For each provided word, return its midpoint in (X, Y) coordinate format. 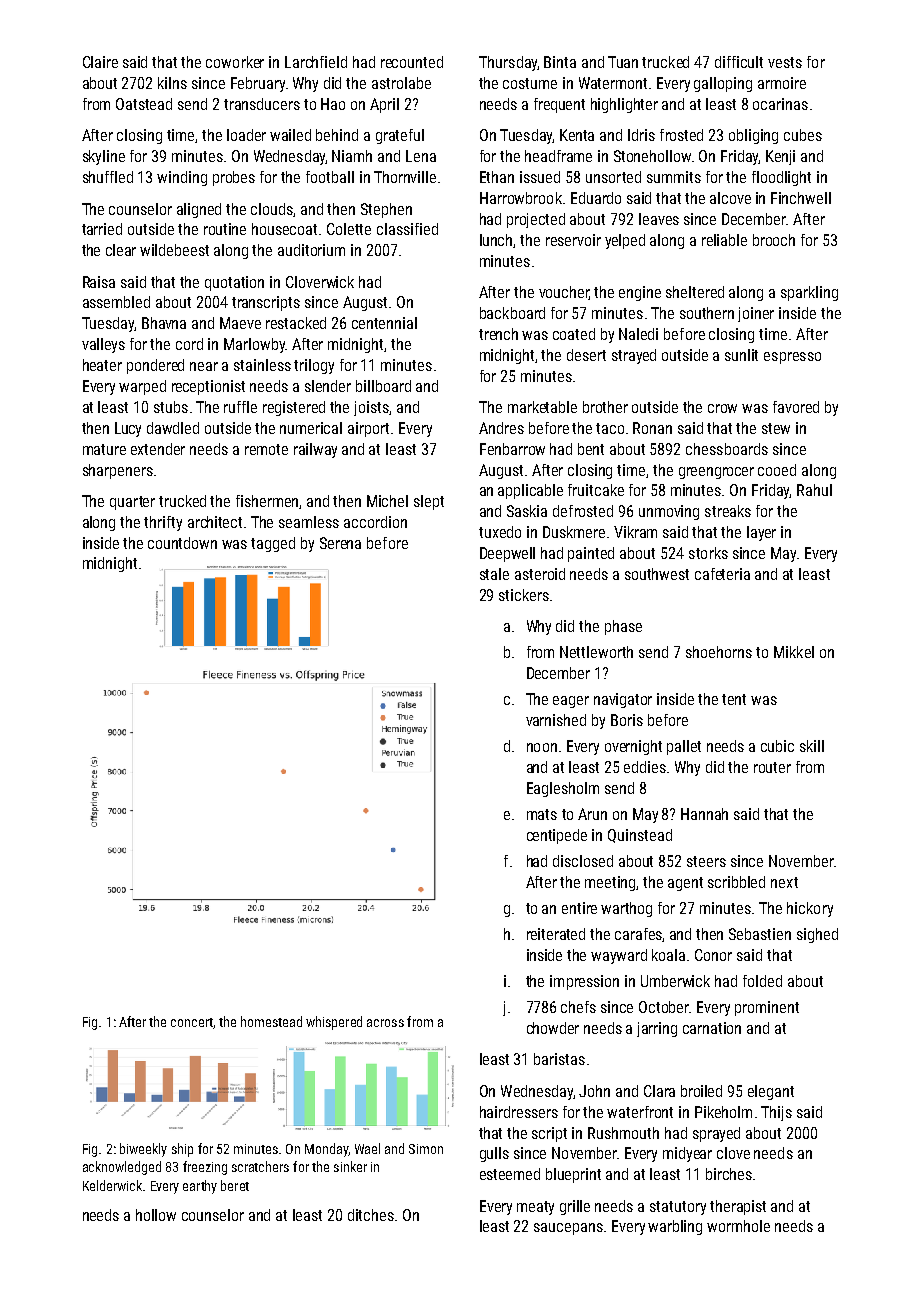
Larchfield (316, 62)
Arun (592, 814)
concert (192, 1022)
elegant (771, 1092)
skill (812, 746)
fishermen (268, 502)
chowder (553, 1028)
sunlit (741, 355)
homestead (271, 1021)
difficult (739, 62)
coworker (235, 62)
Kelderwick (112, 1185)
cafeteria (722, 574)
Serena (340, 543)
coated (574, 334)
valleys (103, 345)
